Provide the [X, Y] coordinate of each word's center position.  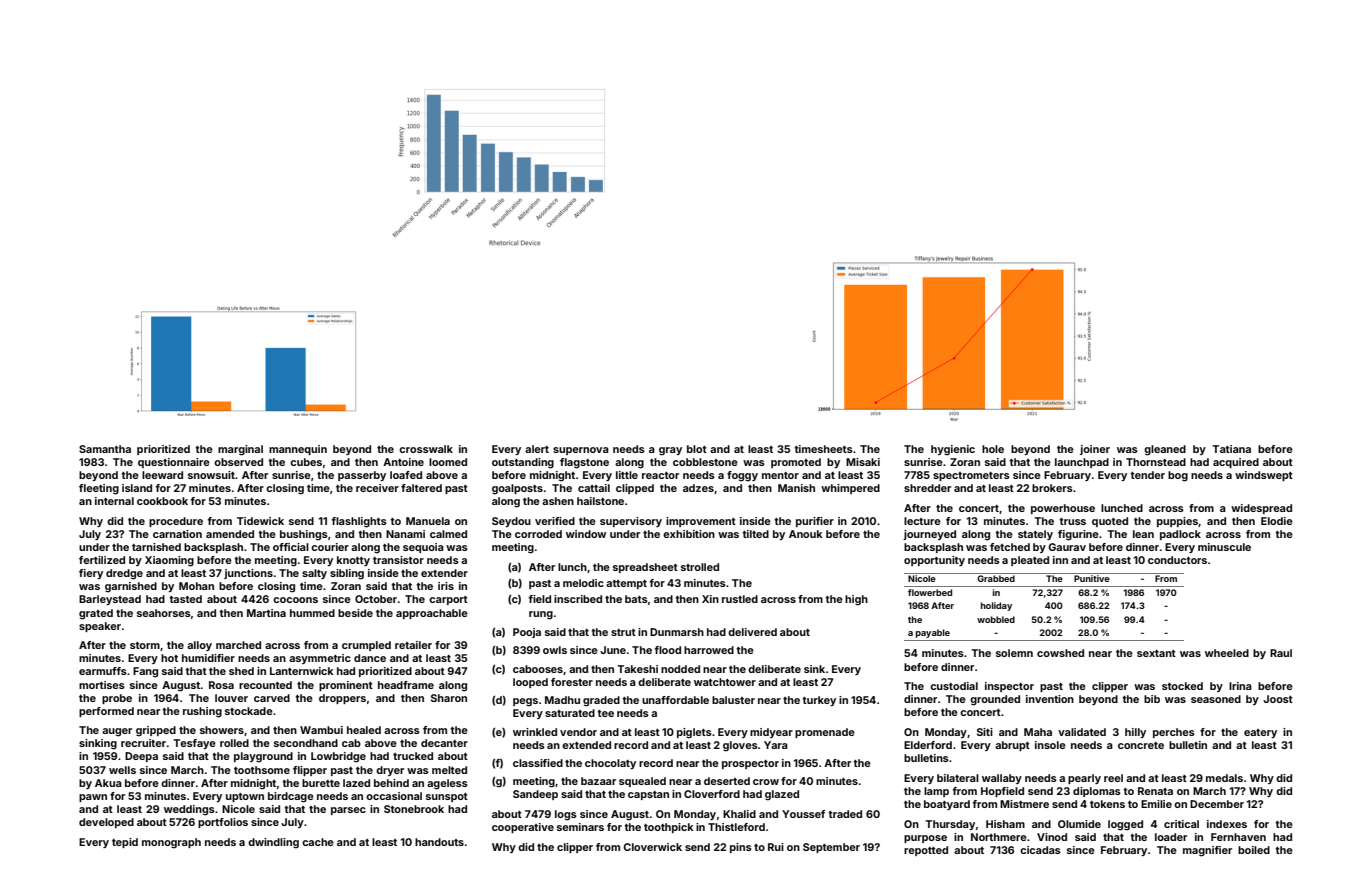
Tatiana [1231, 449]
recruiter [143, 743]
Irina [1240, 686]
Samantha [105, 449]
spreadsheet [645, 568]
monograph [171, 843]
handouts [439, 842]
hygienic [953, 450]
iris [446, 586]
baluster [733, 700]
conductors [1177, 560]
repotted [926, 851]
